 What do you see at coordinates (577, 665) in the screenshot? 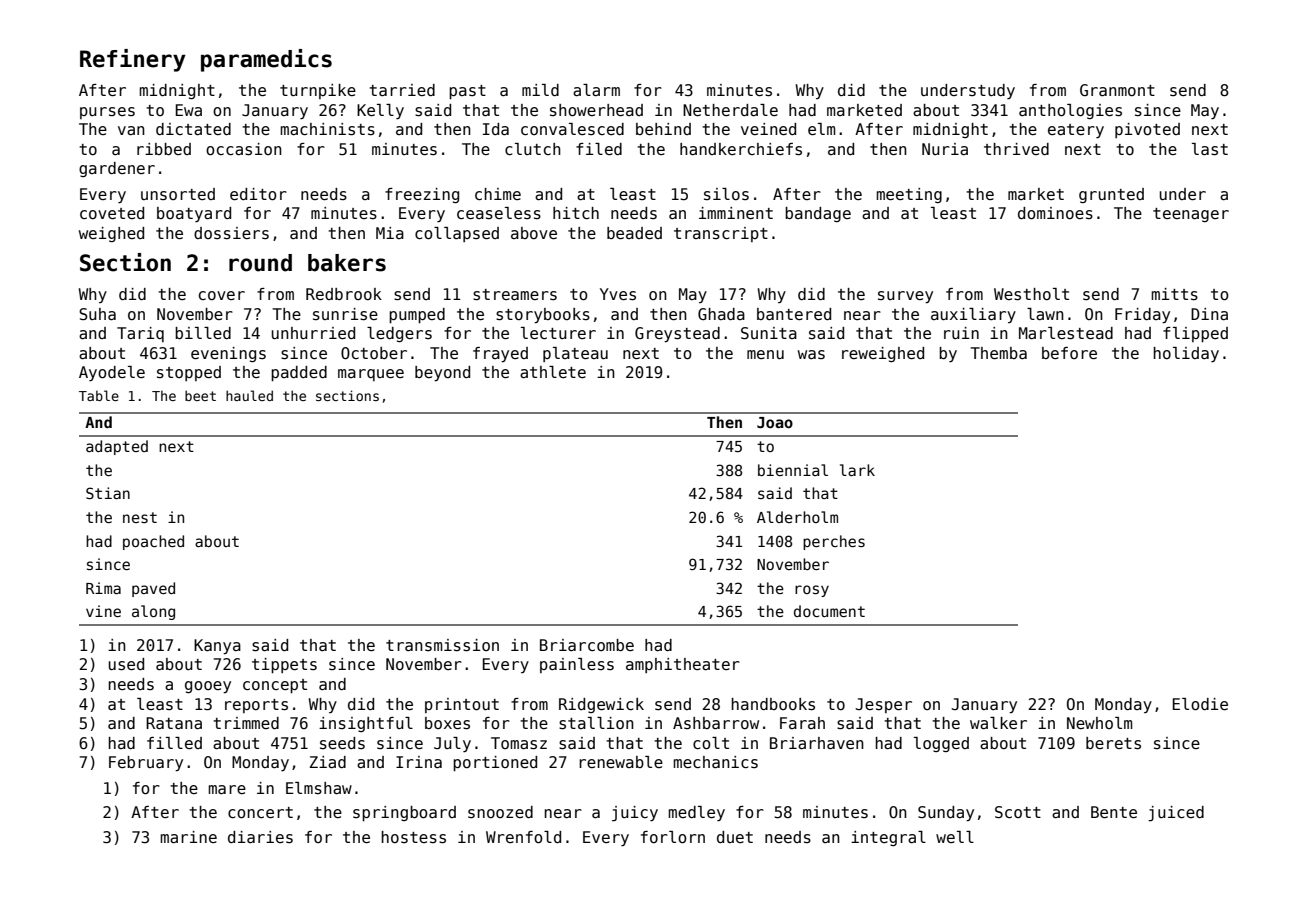
I see `painless` at bounding box center [577, 665].
